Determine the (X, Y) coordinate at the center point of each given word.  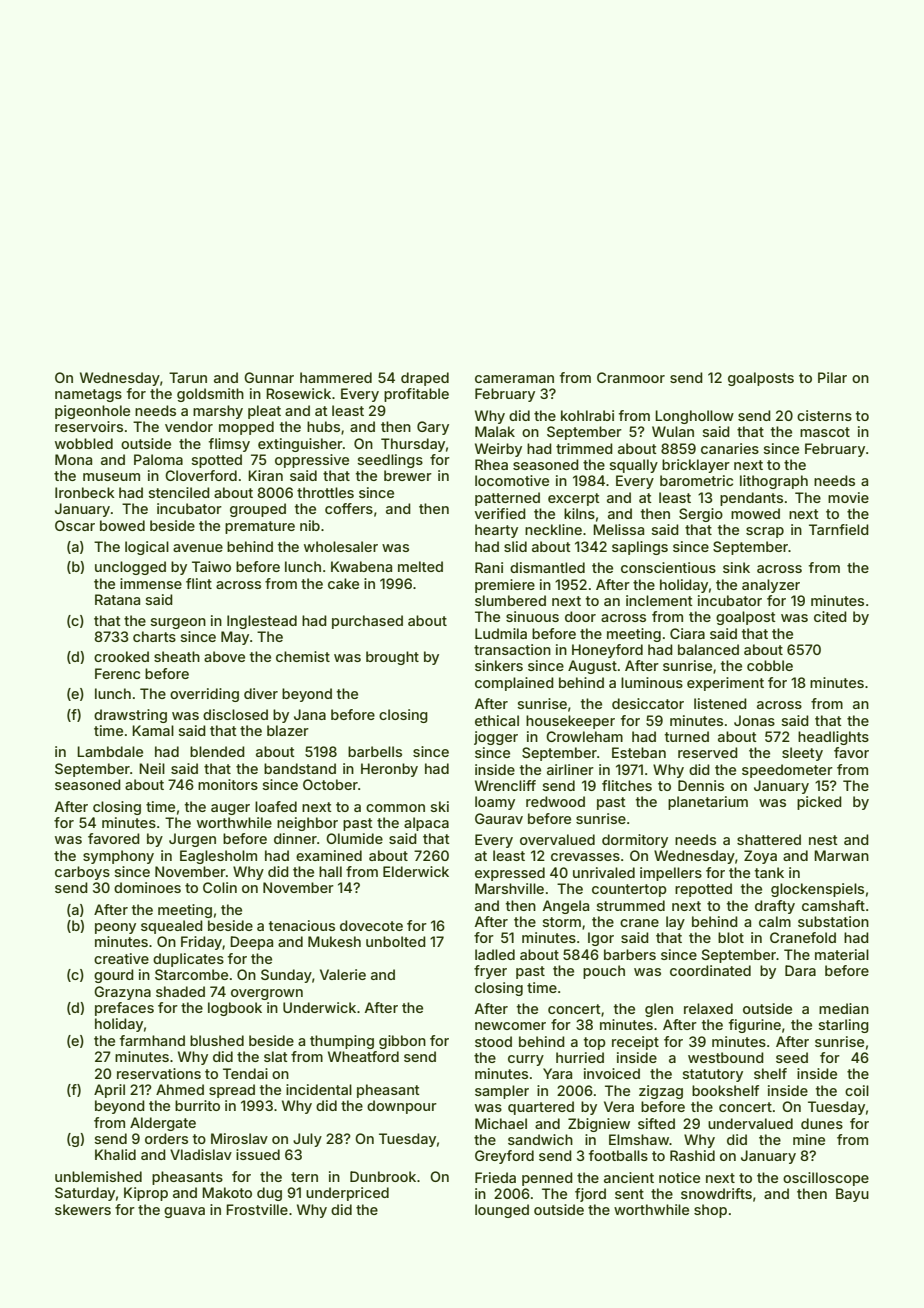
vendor (189, 426)
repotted (703, 890)
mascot (825, 432)
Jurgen (192, 840)
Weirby (498, 450)
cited (830, 616)
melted (420, 566)
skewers (83, 1209)
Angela (566, 907)
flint (199, 583)
